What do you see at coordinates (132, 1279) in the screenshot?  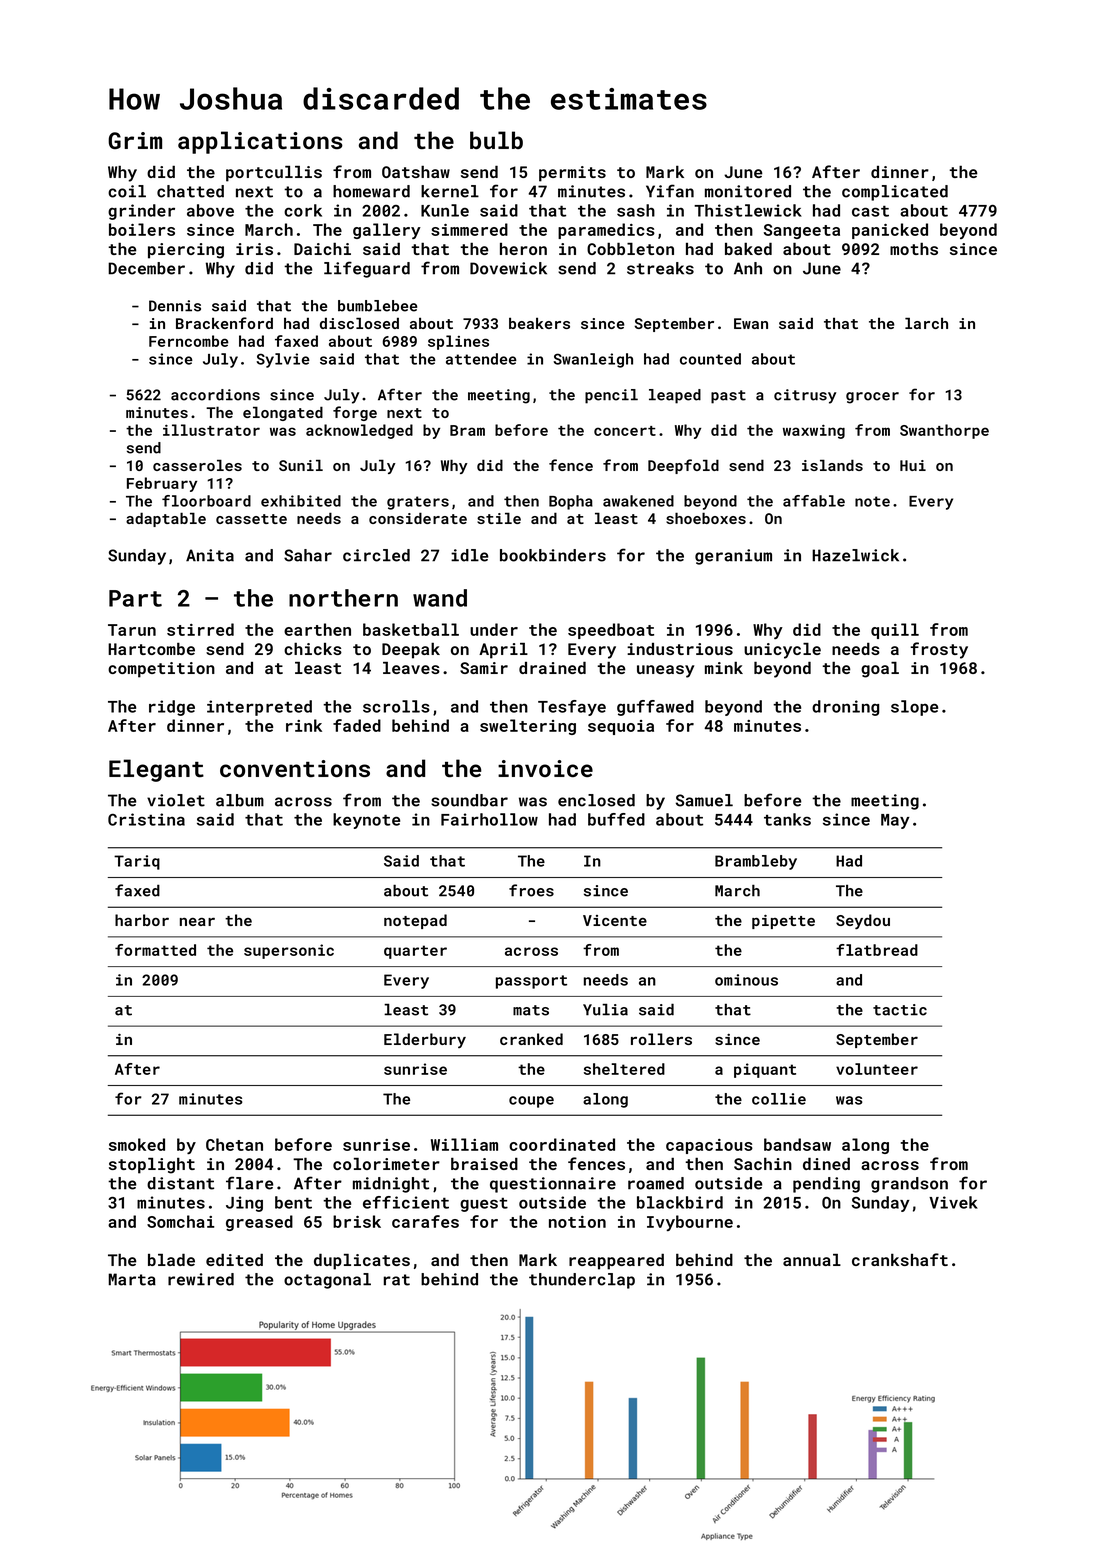 I see `Marta` at bounding box center [132, 1279].
